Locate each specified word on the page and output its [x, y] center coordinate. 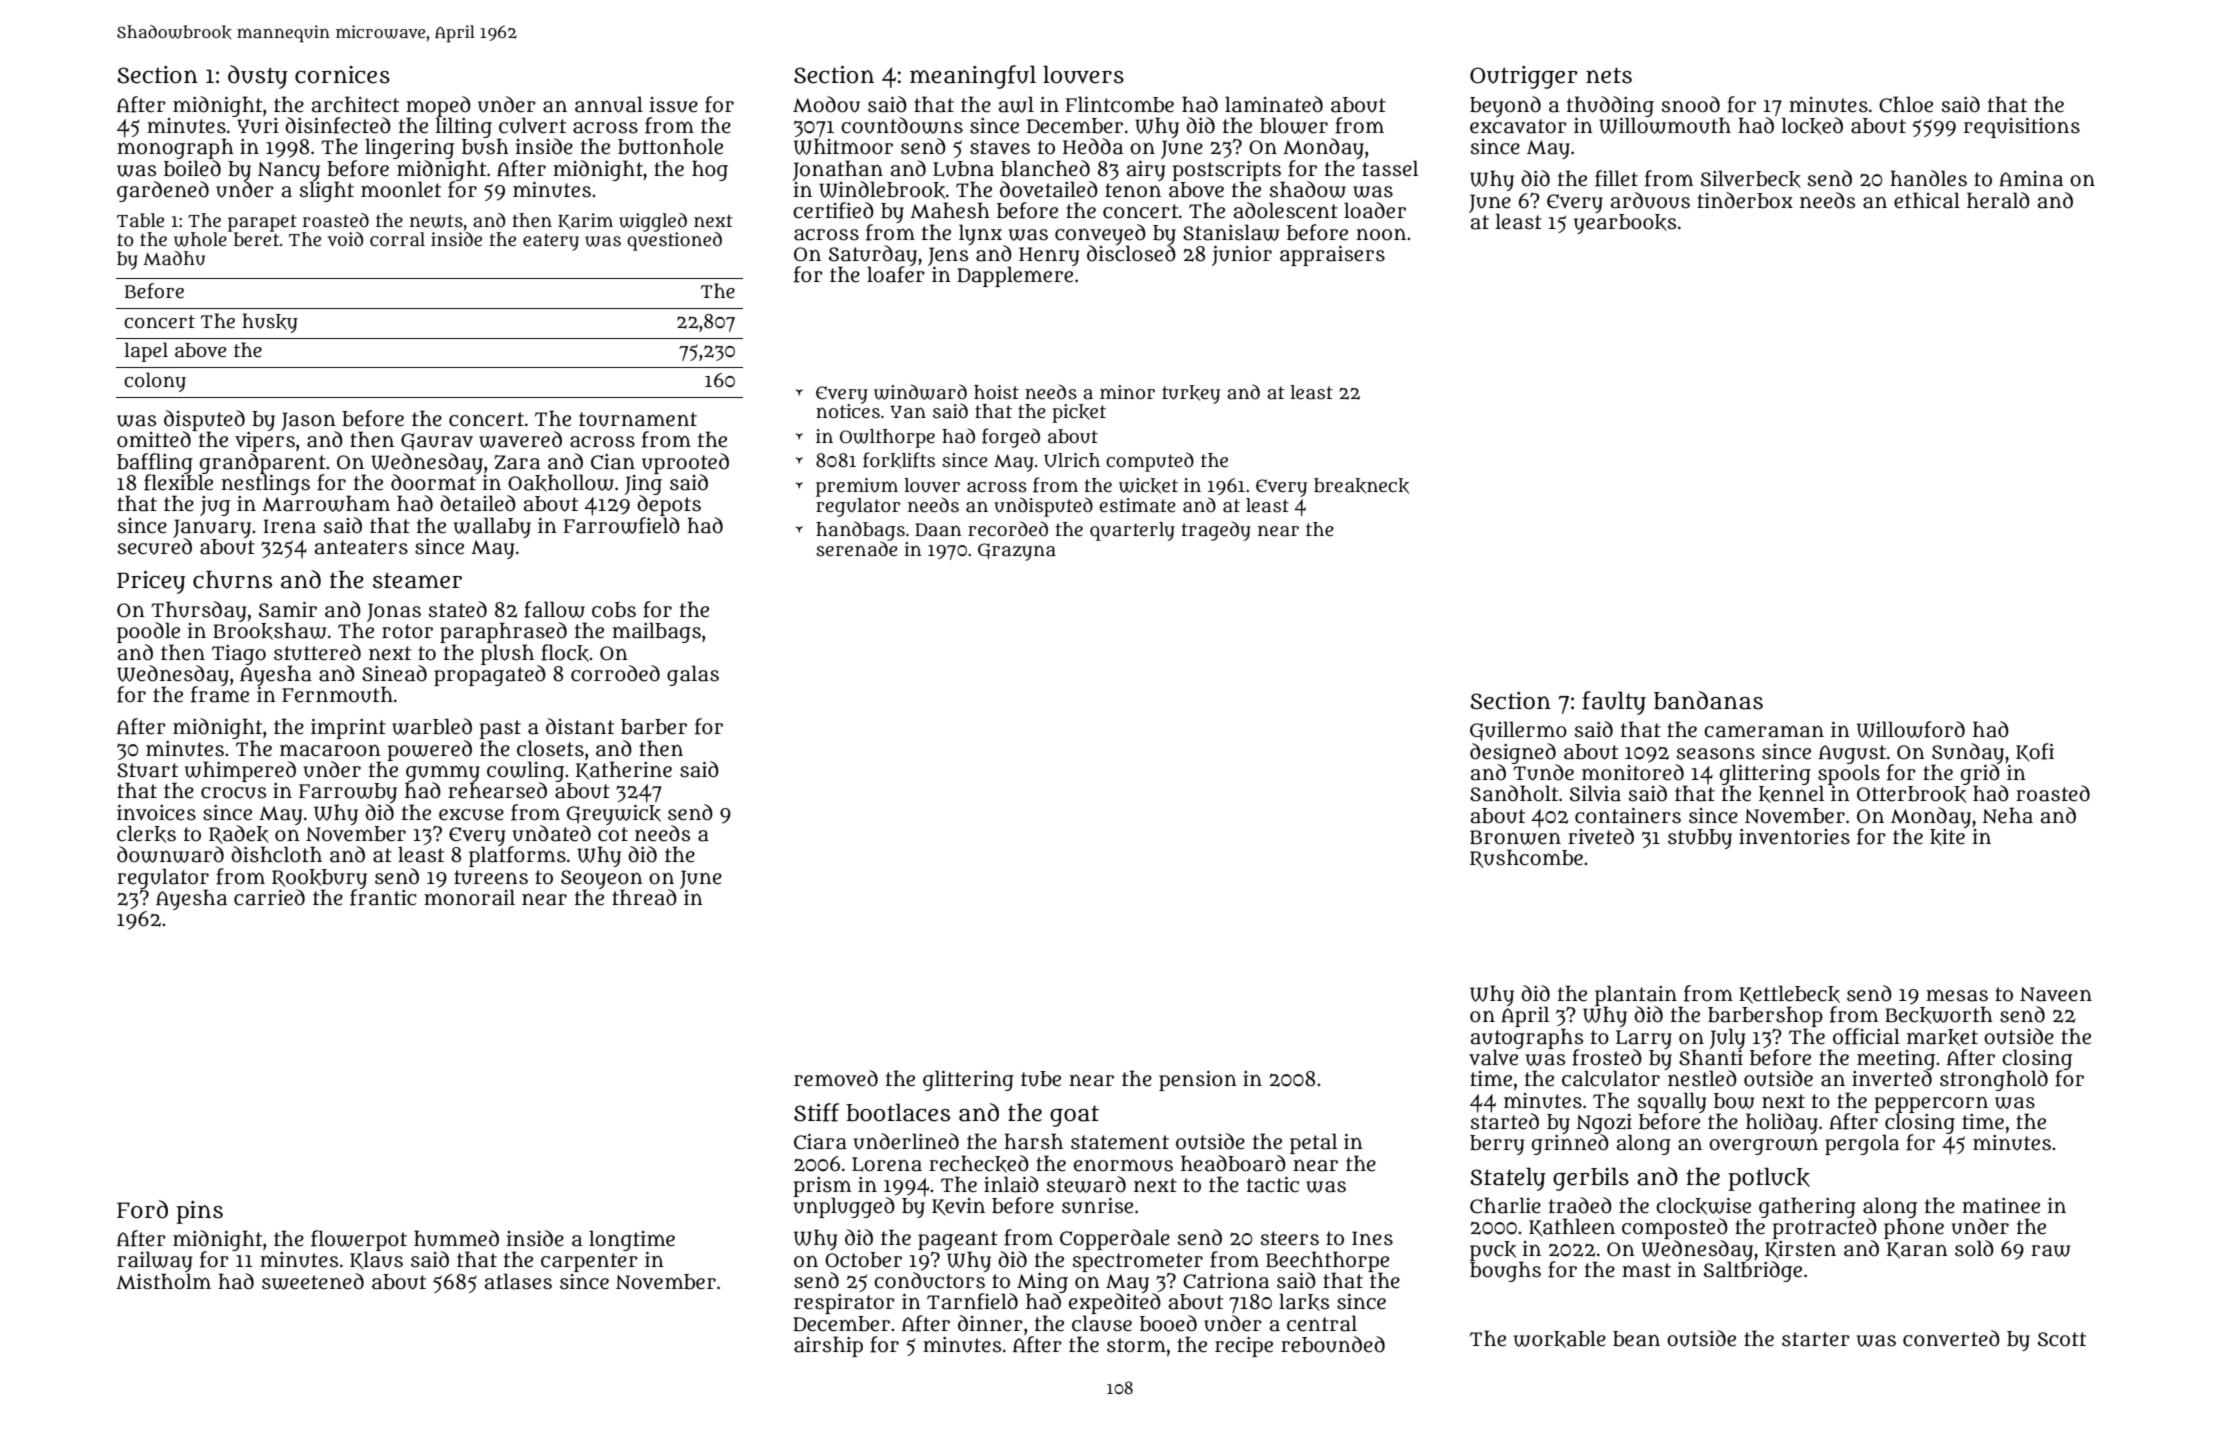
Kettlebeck [1789, 994]
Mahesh [950, 210]
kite [1947, 837]
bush [485, 146]
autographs [1526, 1038]
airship [828, 1346]
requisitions [2022, 128]
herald [1998, 200]
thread [644, 897]
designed [1513, 753]
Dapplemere [1015, 276]
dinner [990, 1323]
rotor [407, 631]
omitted [154, 439]
